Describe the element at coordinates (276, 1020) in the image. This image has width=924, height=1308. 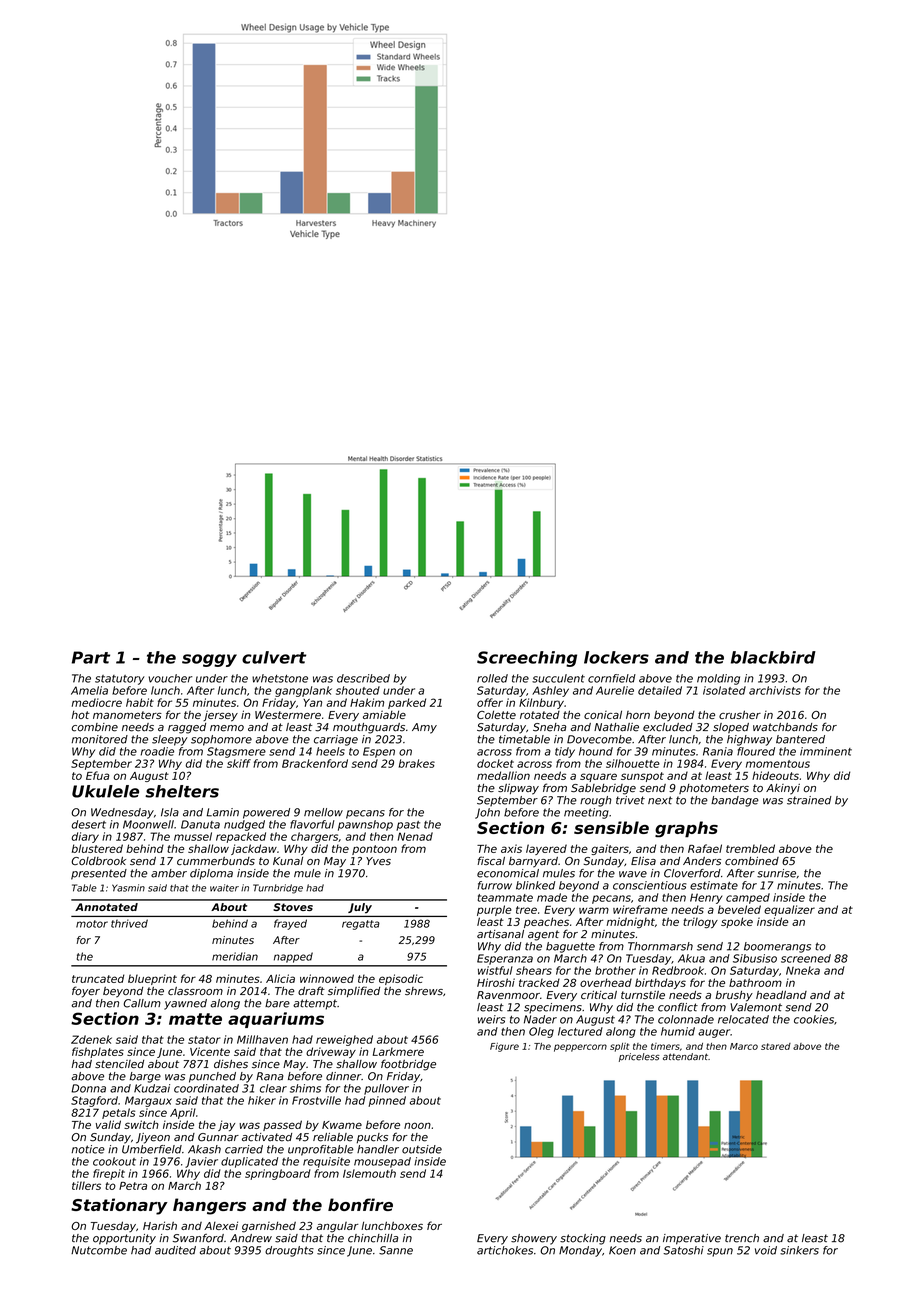
I see `aquariums` at that location.
